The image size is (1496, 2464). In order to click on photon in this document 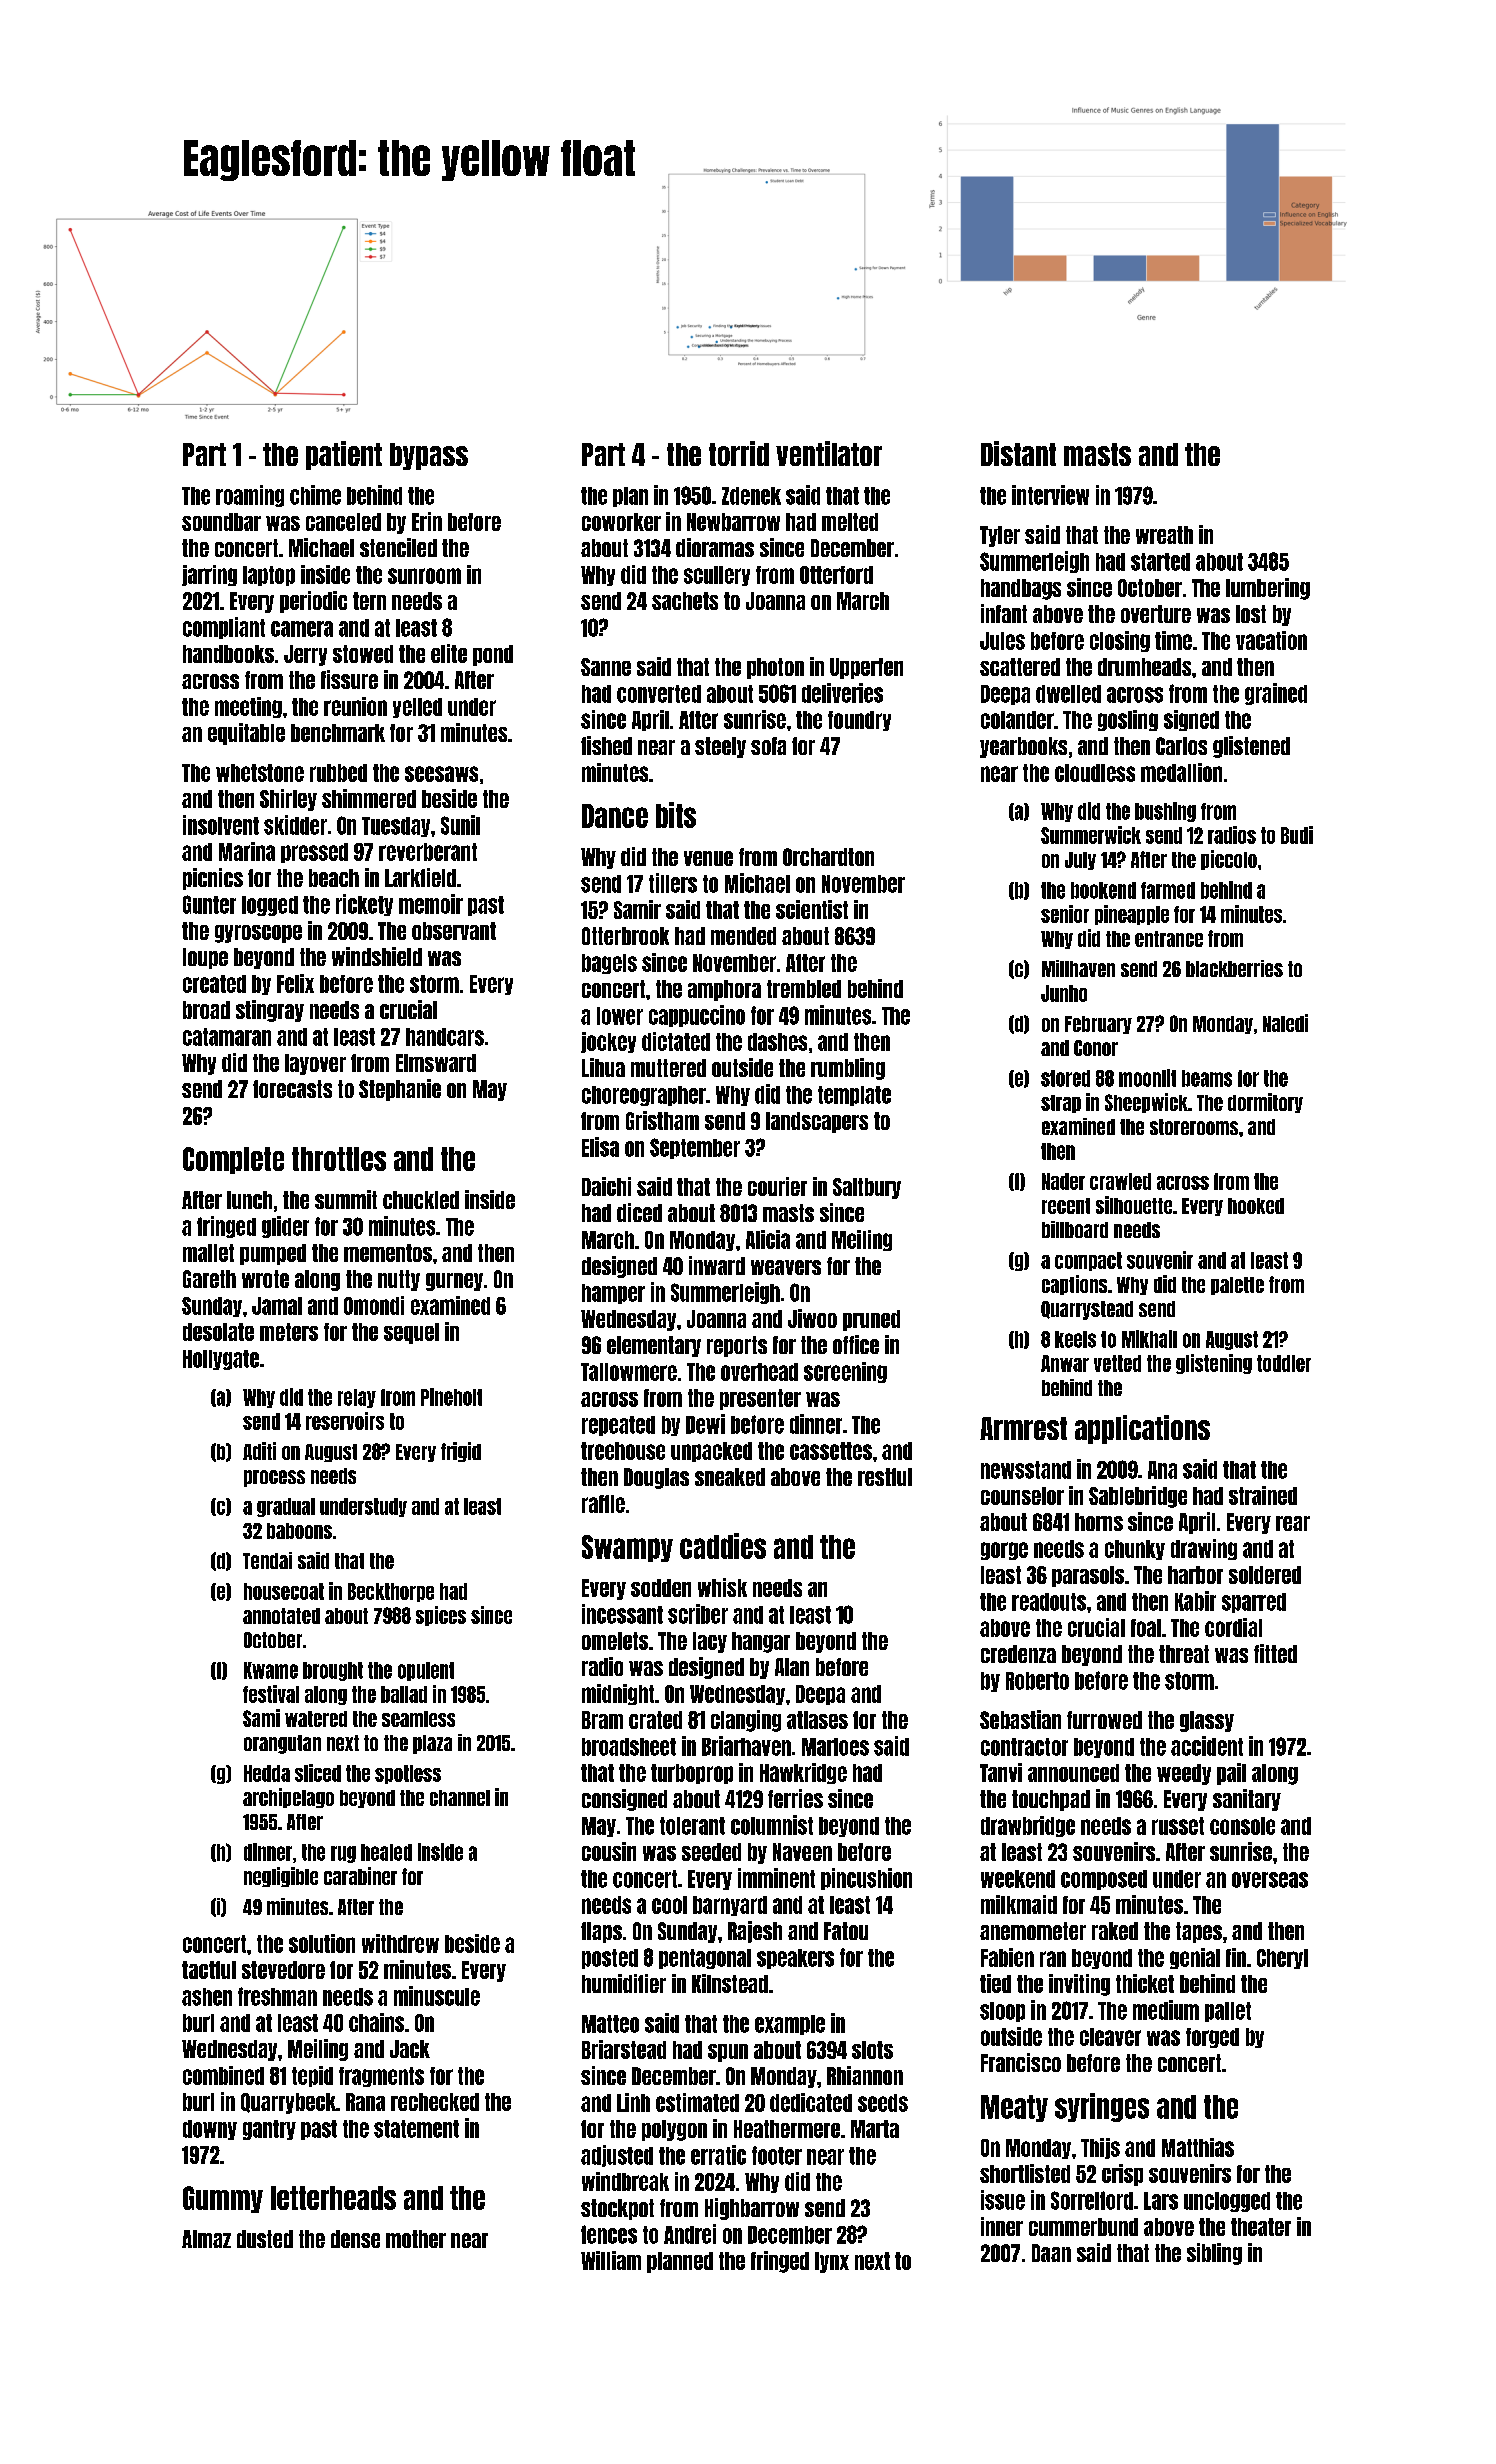, I will do `click(775, 668)`.
